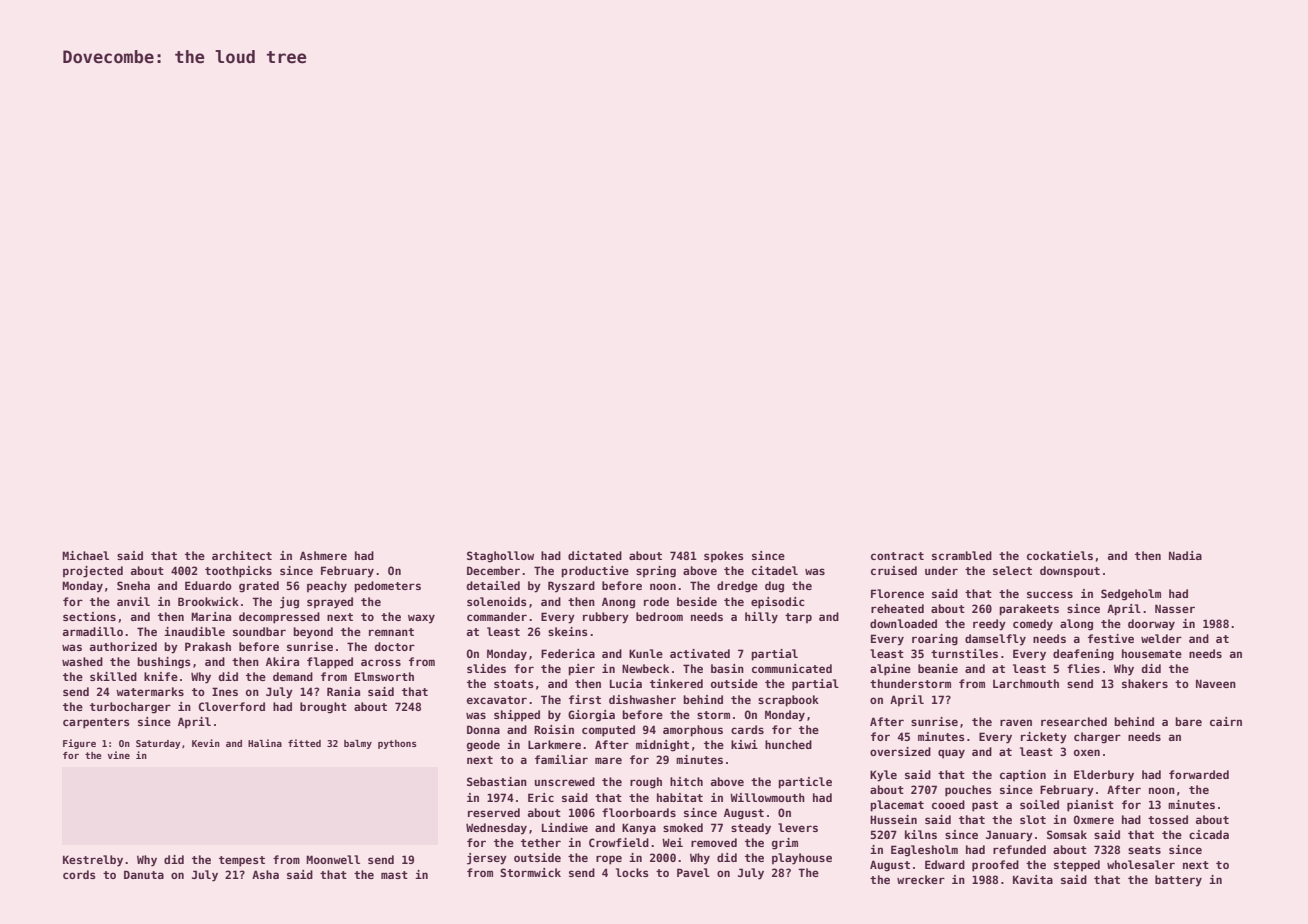 This screenshot has width=1308, height=924. What do you see at coordinates (1185, 555) in the screenshot?
I see `Nadia` at bounding box center [1185, 555].
